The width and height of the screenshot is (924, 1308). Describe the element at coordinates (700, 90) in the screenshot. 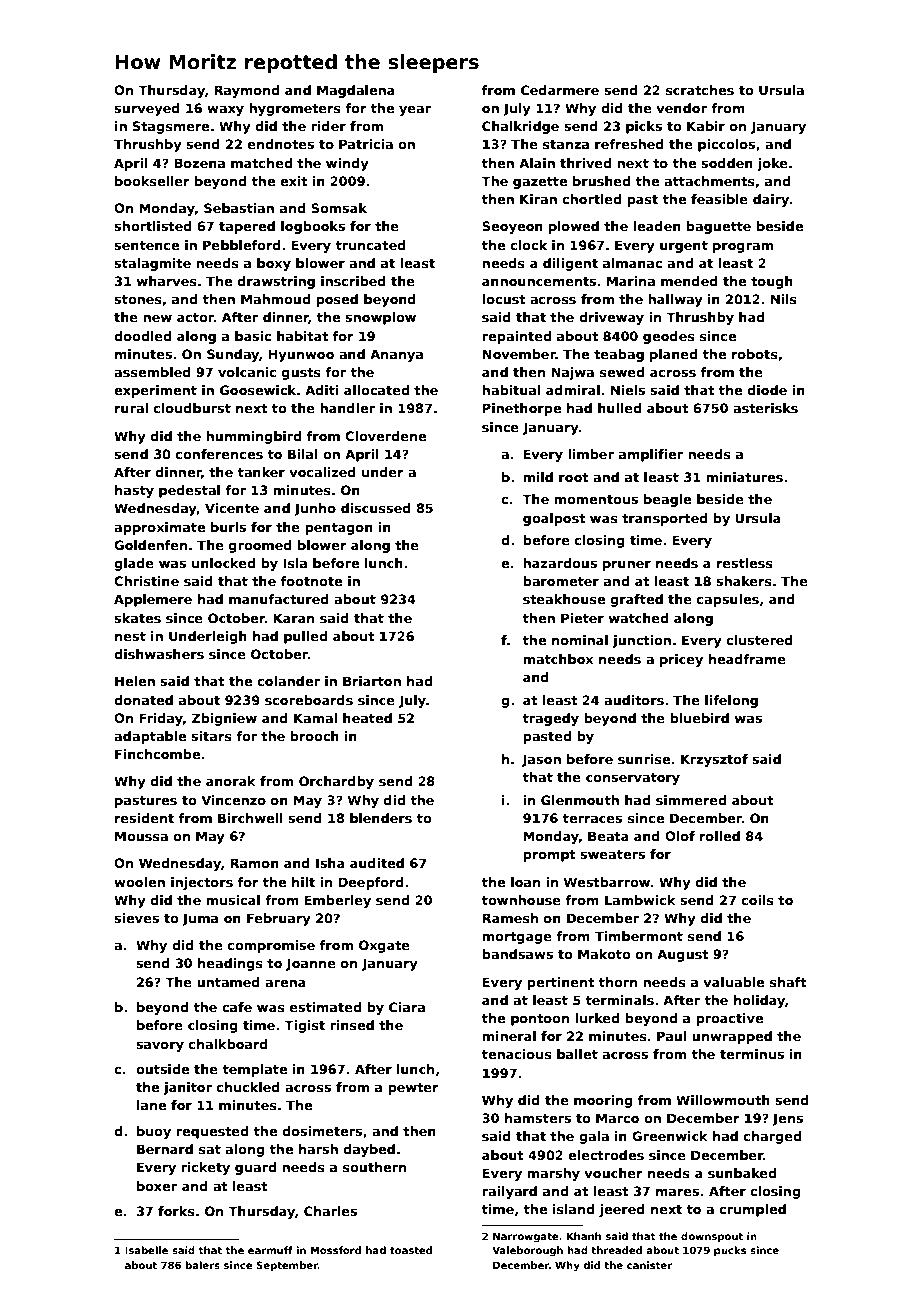

I see `scratches` at that location.
